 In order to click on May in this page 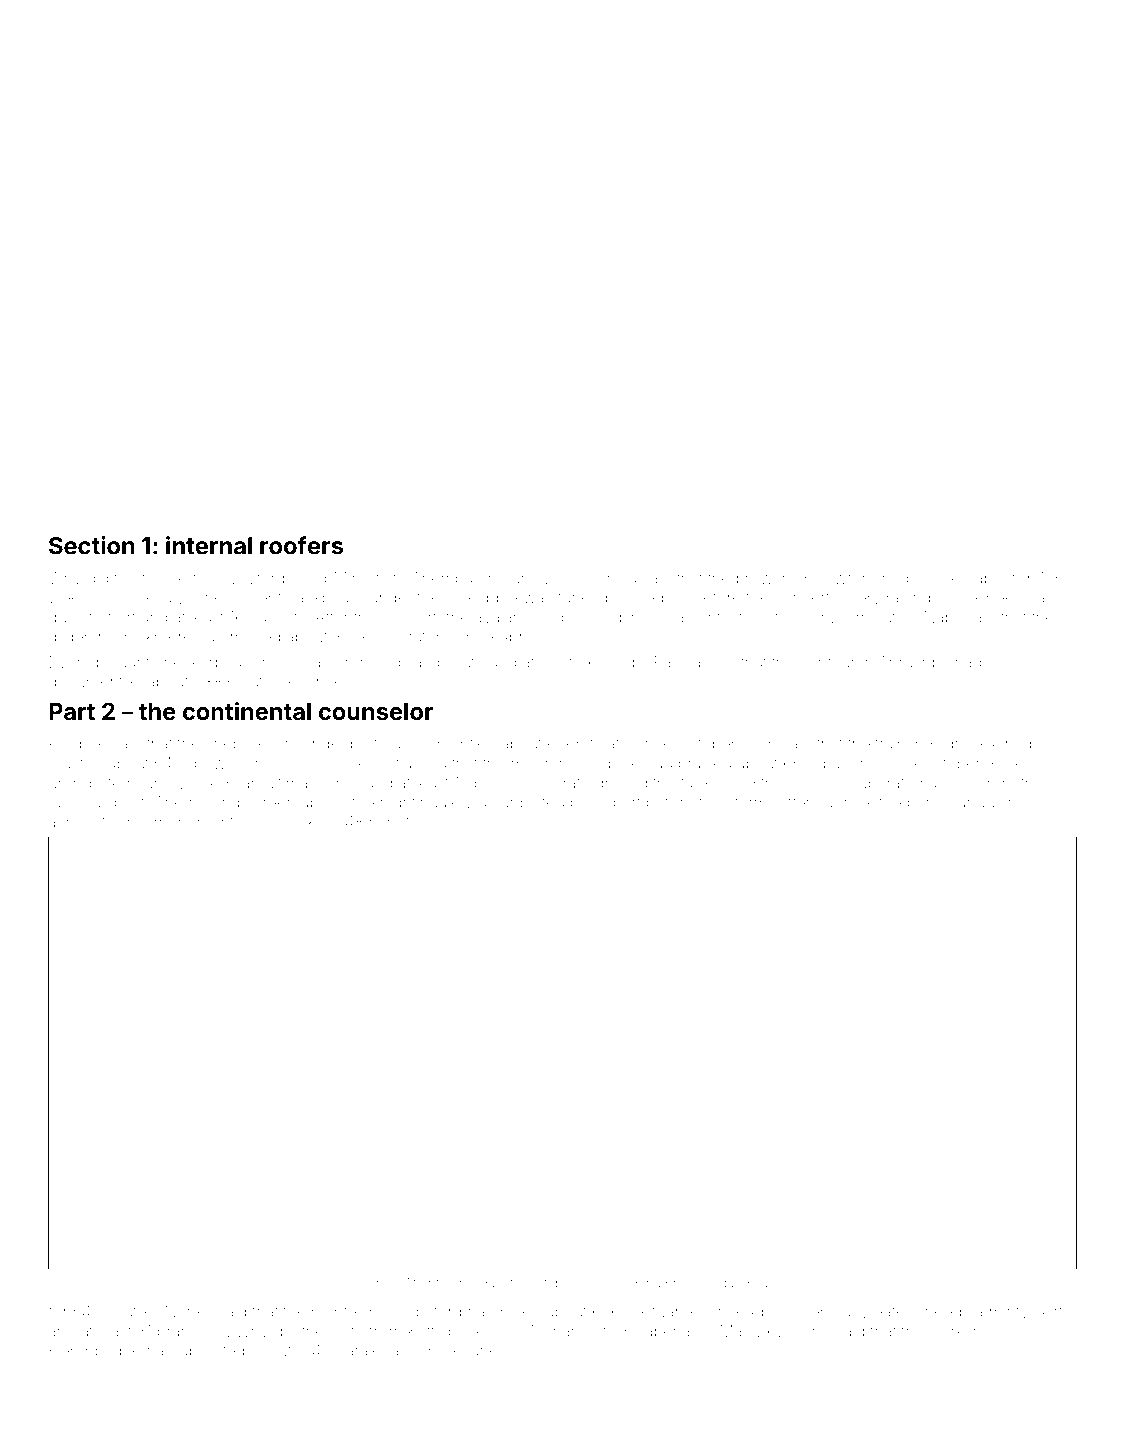, I will do `click(736, 1333)`.
